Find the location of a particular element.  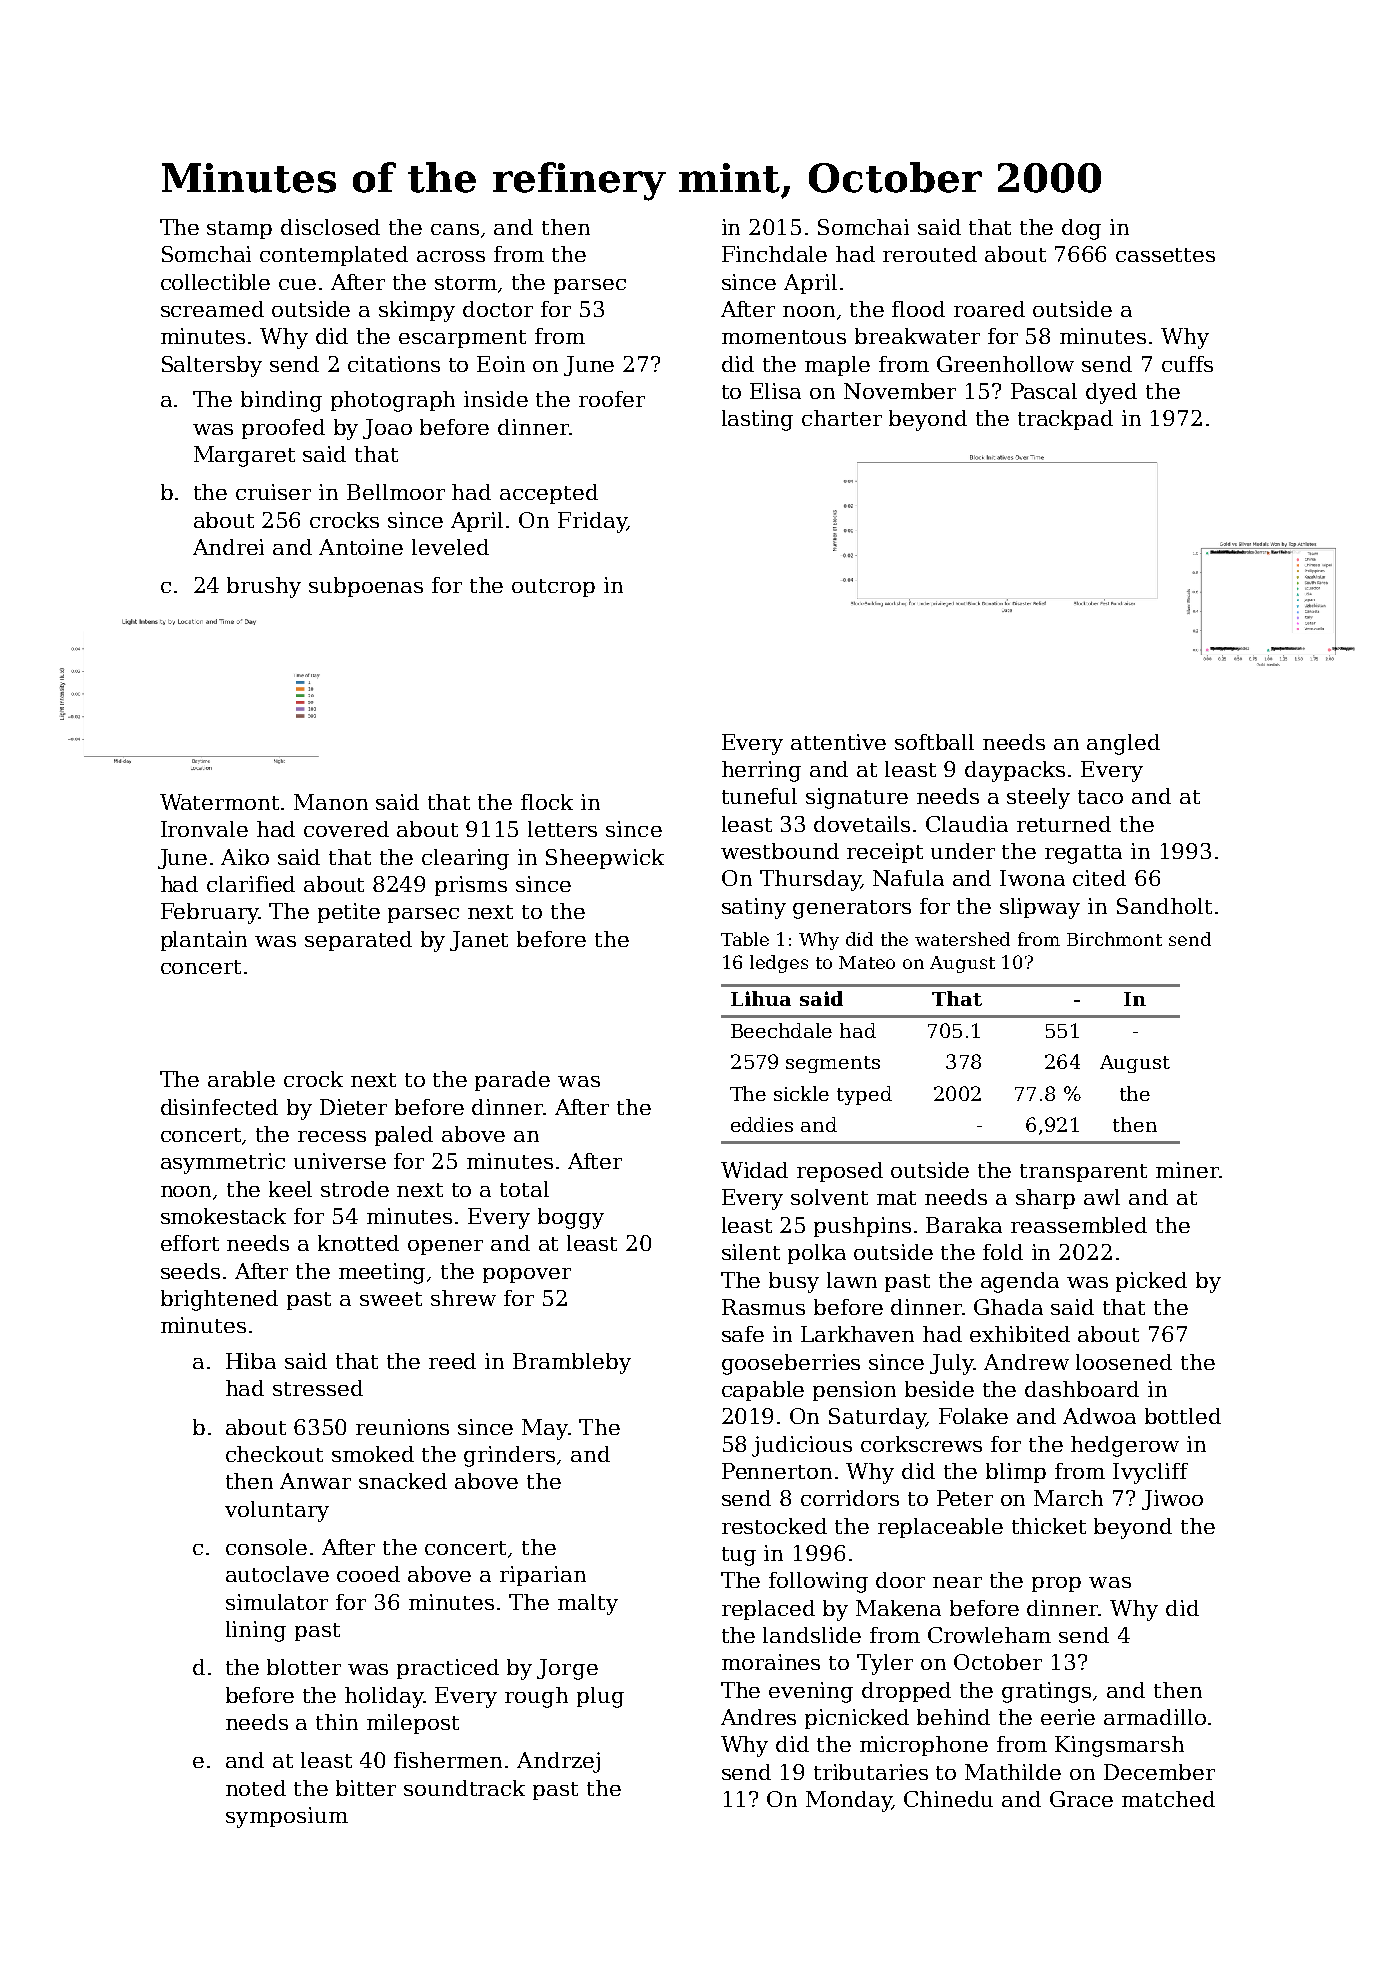

lawn is located at coordinates (852, 1280).
